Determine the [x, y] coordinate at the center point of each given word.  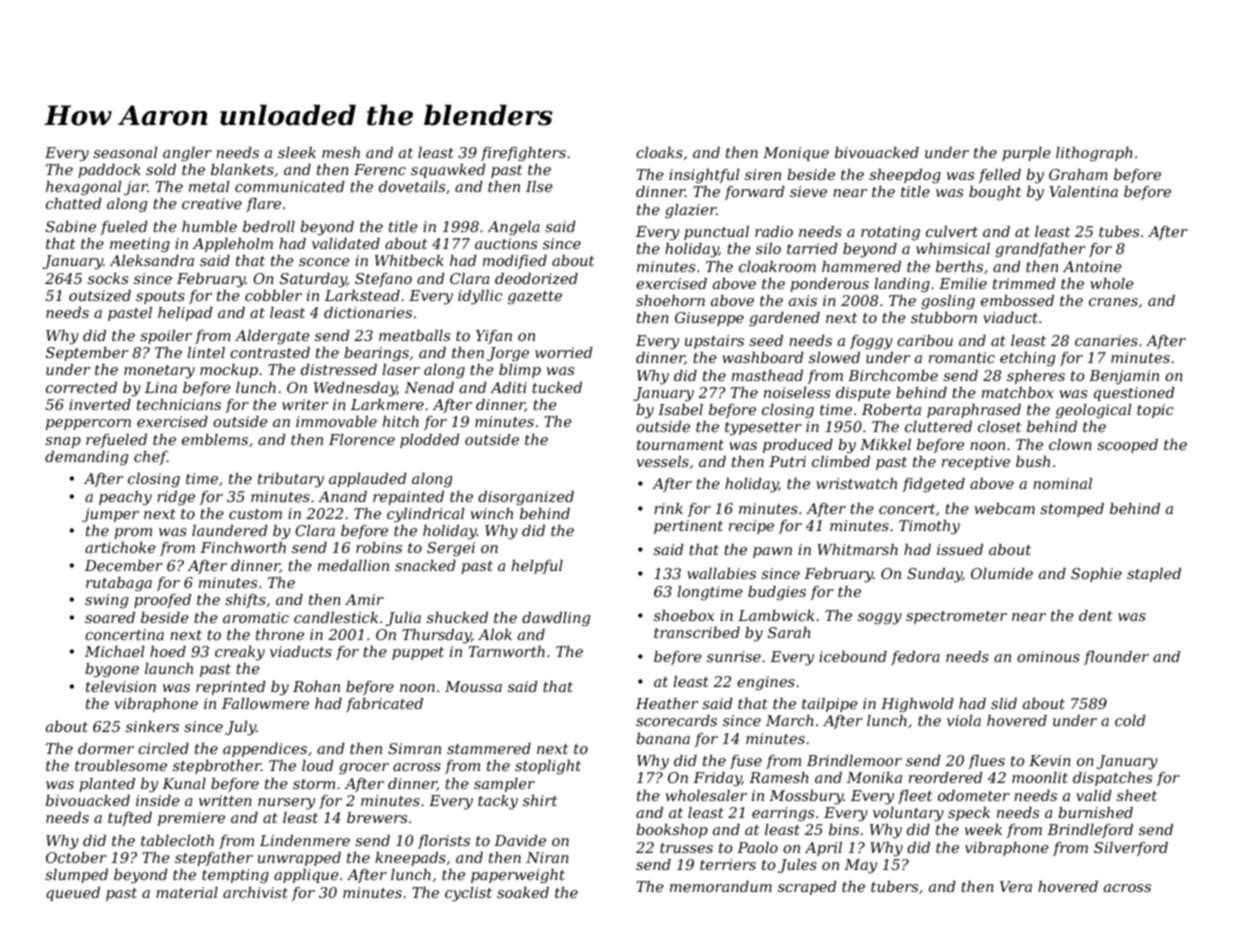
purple [1026, 154]
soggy [880, 619]
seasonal [125, 152]
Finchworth [243, 547]
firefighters [523, 154]
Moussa [473, 686]
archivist [255, 892]
